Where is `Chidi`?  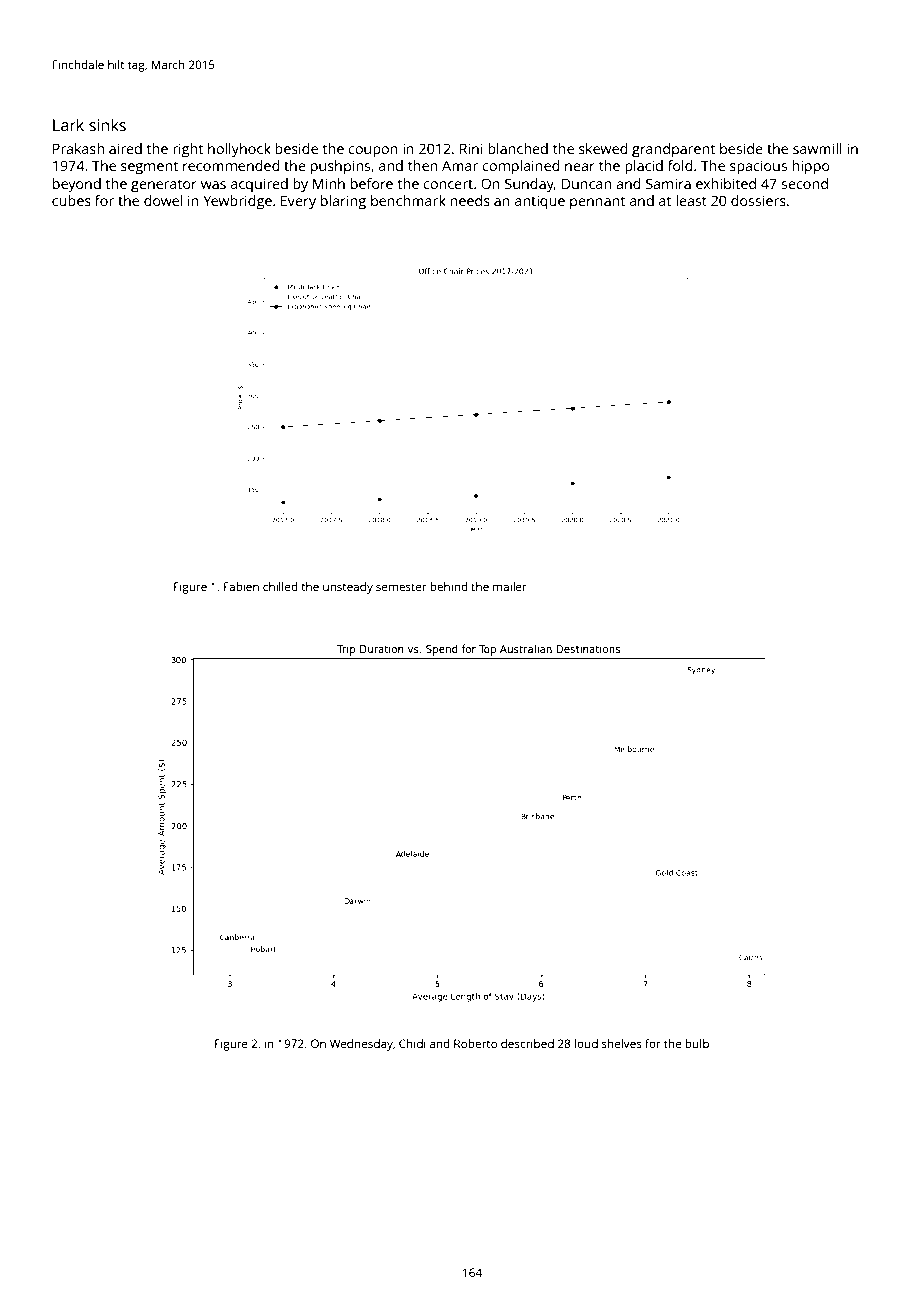 Chidi is located at coordinates (412, 1043).
